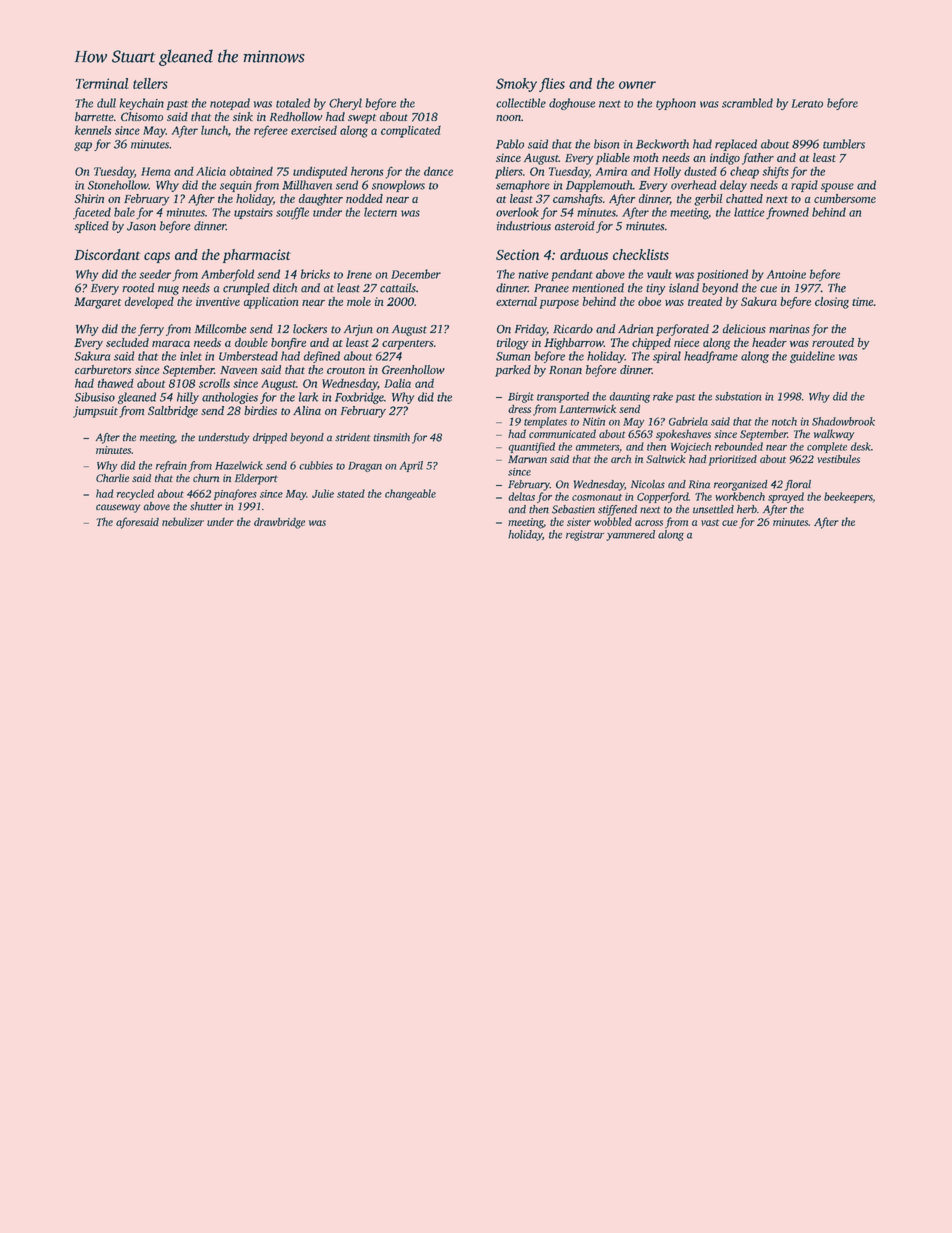 The image size is (952, 1233). What do you see at coordinates (251, 171) in the screenshot?
I see `obtained` at bounding box center [251, 171].
